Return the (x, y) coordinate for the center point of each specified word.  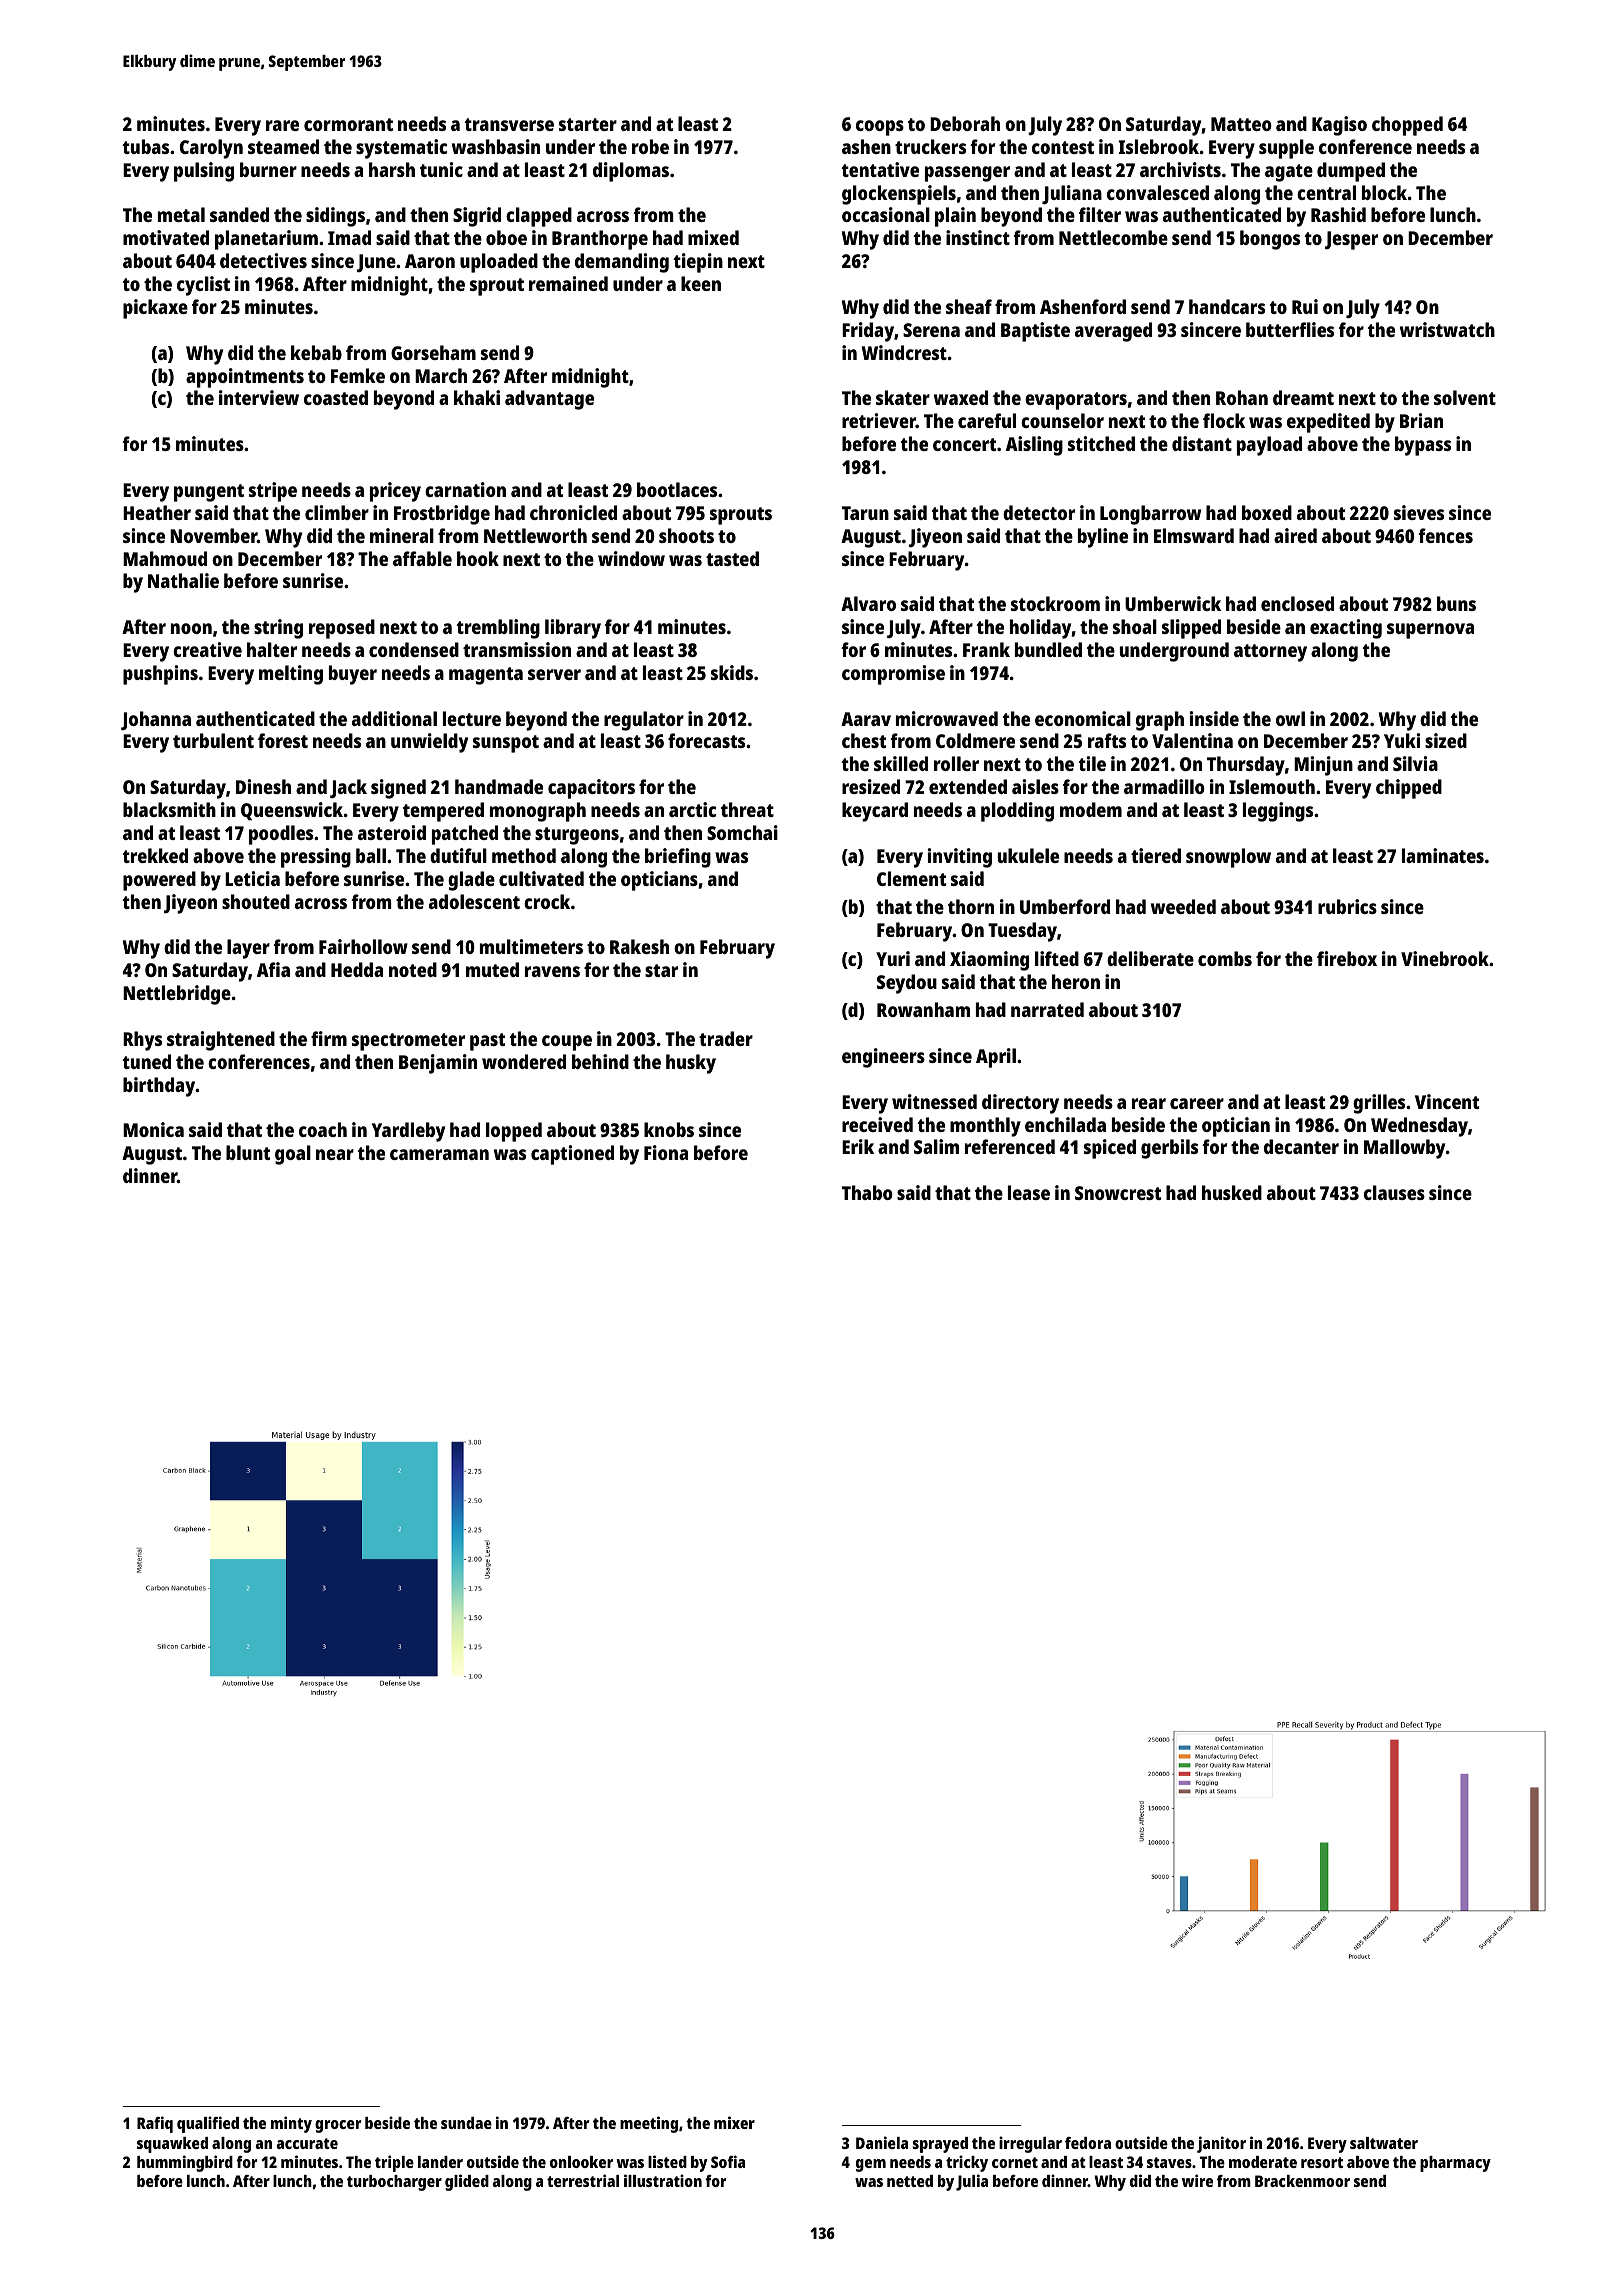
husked (1232, 1192)
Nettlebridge (177, 995)
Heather (157, 512)
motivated (166, 237)
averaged (1113, 332)
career (1197, 1103)
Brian (1421, 420)
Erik (858, 1146)
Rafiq (155, 2124)
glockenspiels (899, 195)
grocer (338, 2126)
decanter (1301, 1146)
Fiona (666, 1152)
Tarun (865, 513)
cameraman (439, 1154)
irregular (1030, 2144)
